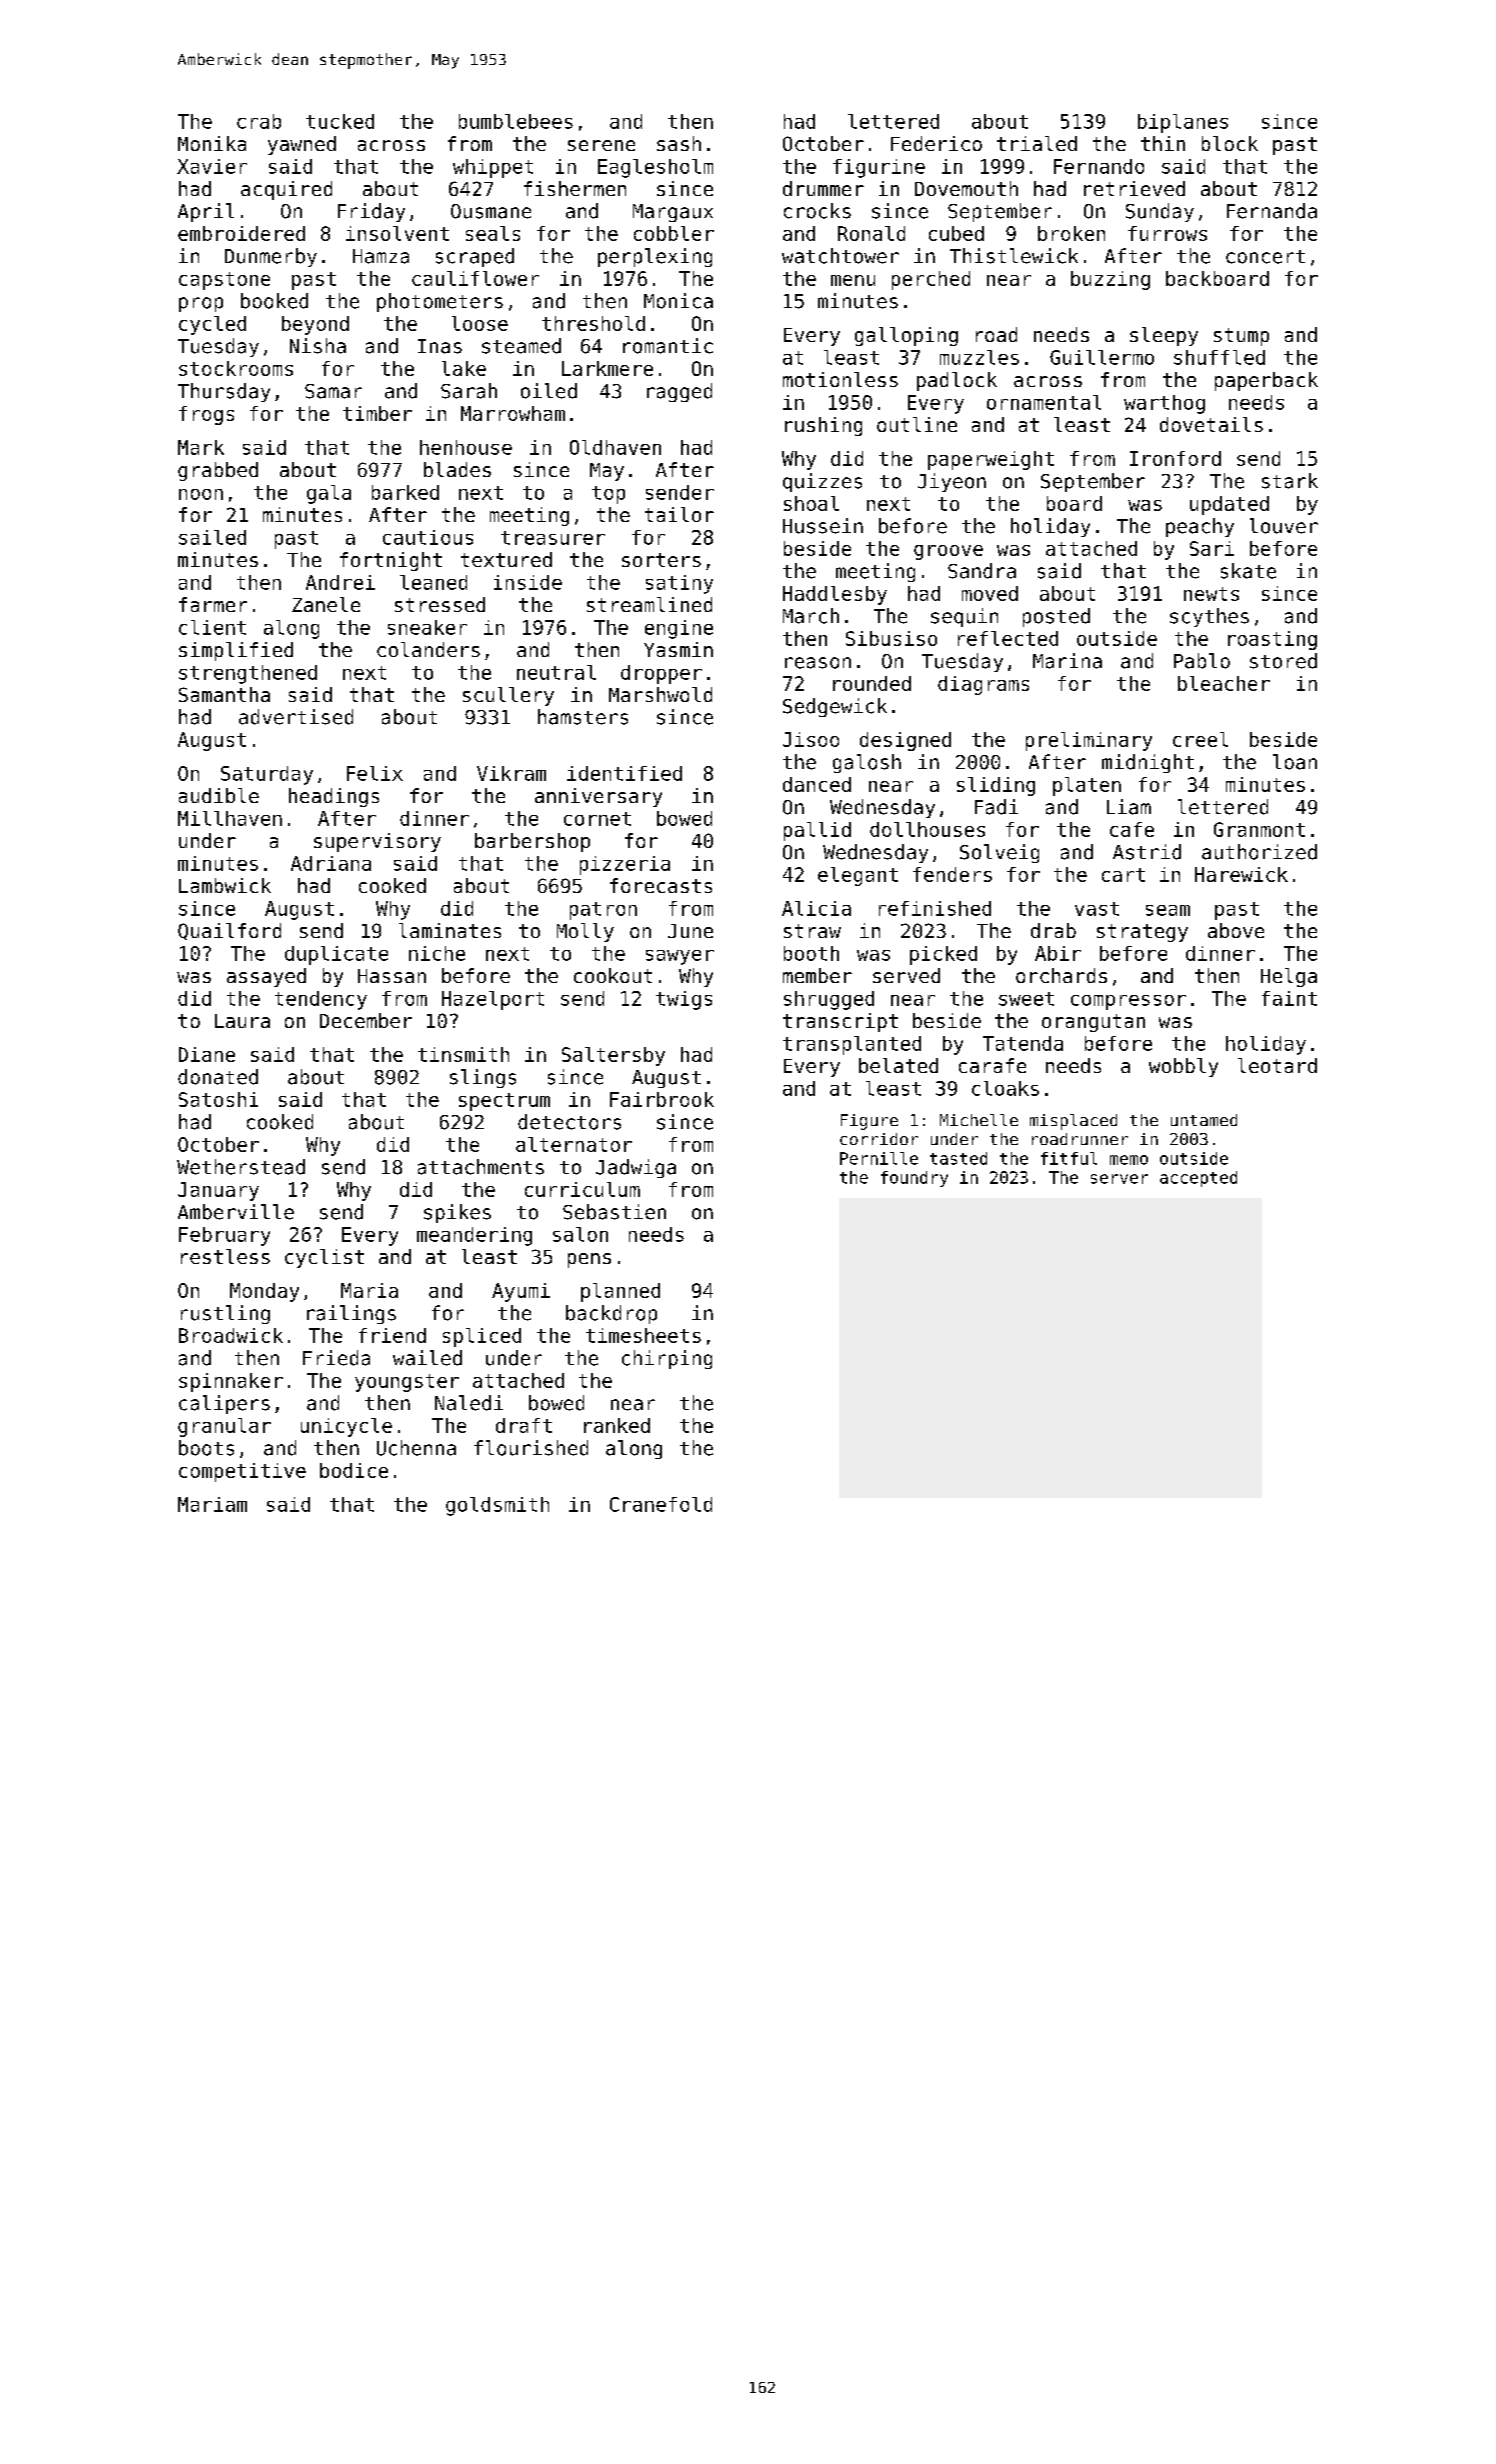 The width and height of the page is (1496, 2464). What do you see at coordinates (979, 357) in the page?
I see `muzzles` at bounding box center [979, 357].
